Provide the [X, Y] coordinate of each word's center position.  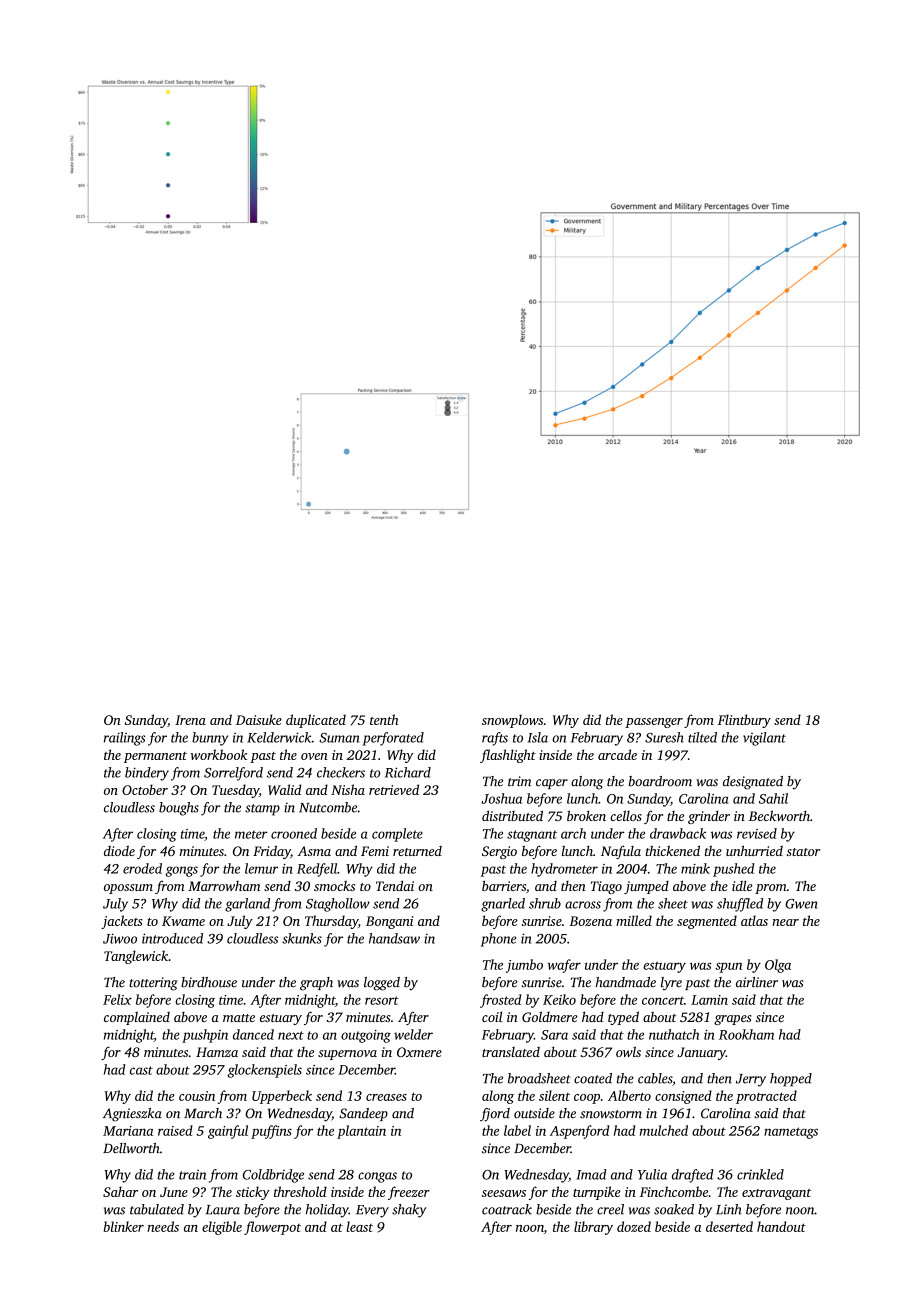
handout [781, 1226]
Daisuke [259, 719]
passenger [654, 723]
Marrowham [224, 886]
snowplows [512, 721]
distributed [512, 815]
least [359, 1226]
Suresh [664, 737]
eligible [222, 1228]
